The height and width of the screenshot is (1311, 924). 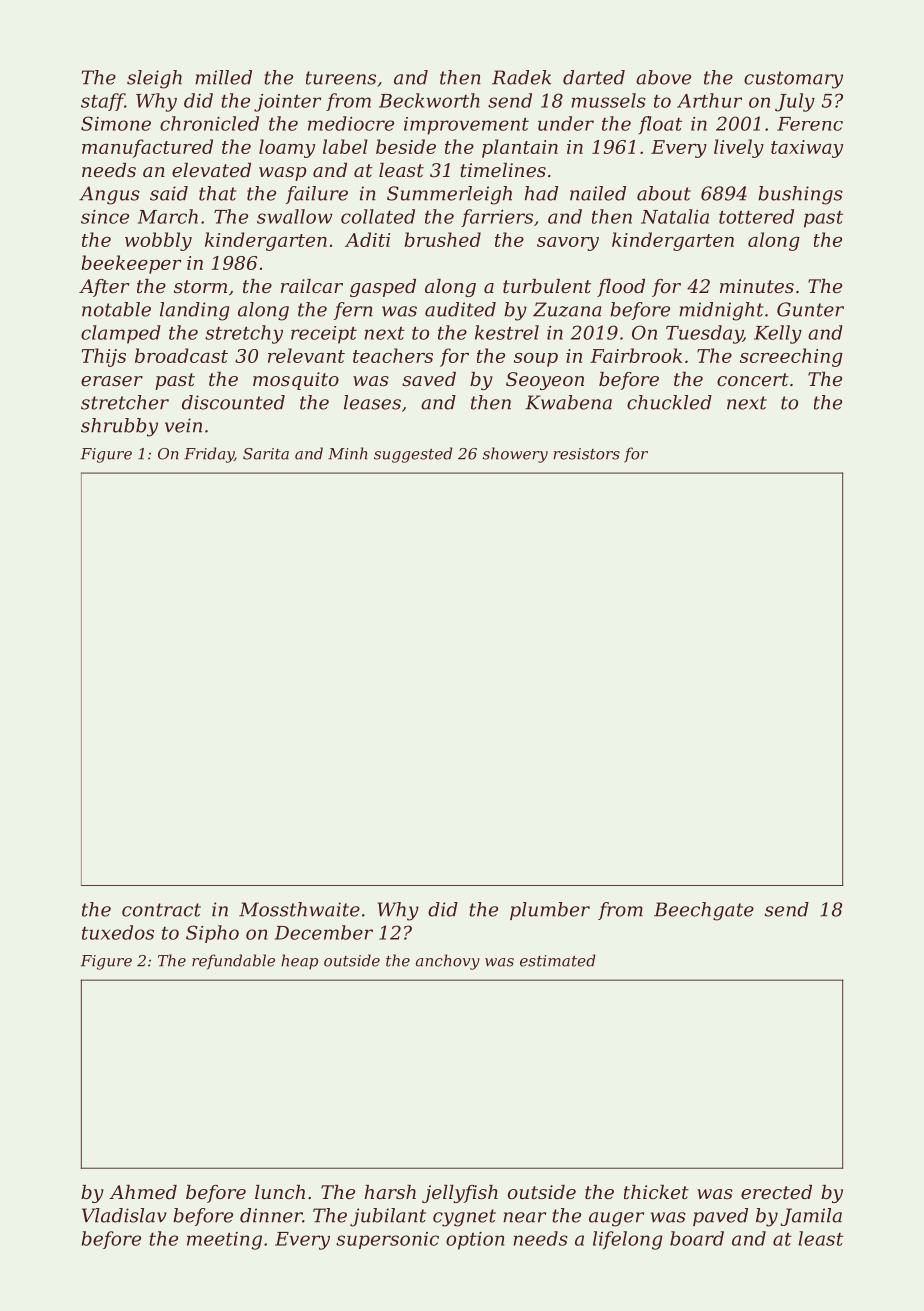 What do you see at coordinates (143, 1192) in the screenshot?
I see `Ahmed` at bounding box center [143, 1192].
